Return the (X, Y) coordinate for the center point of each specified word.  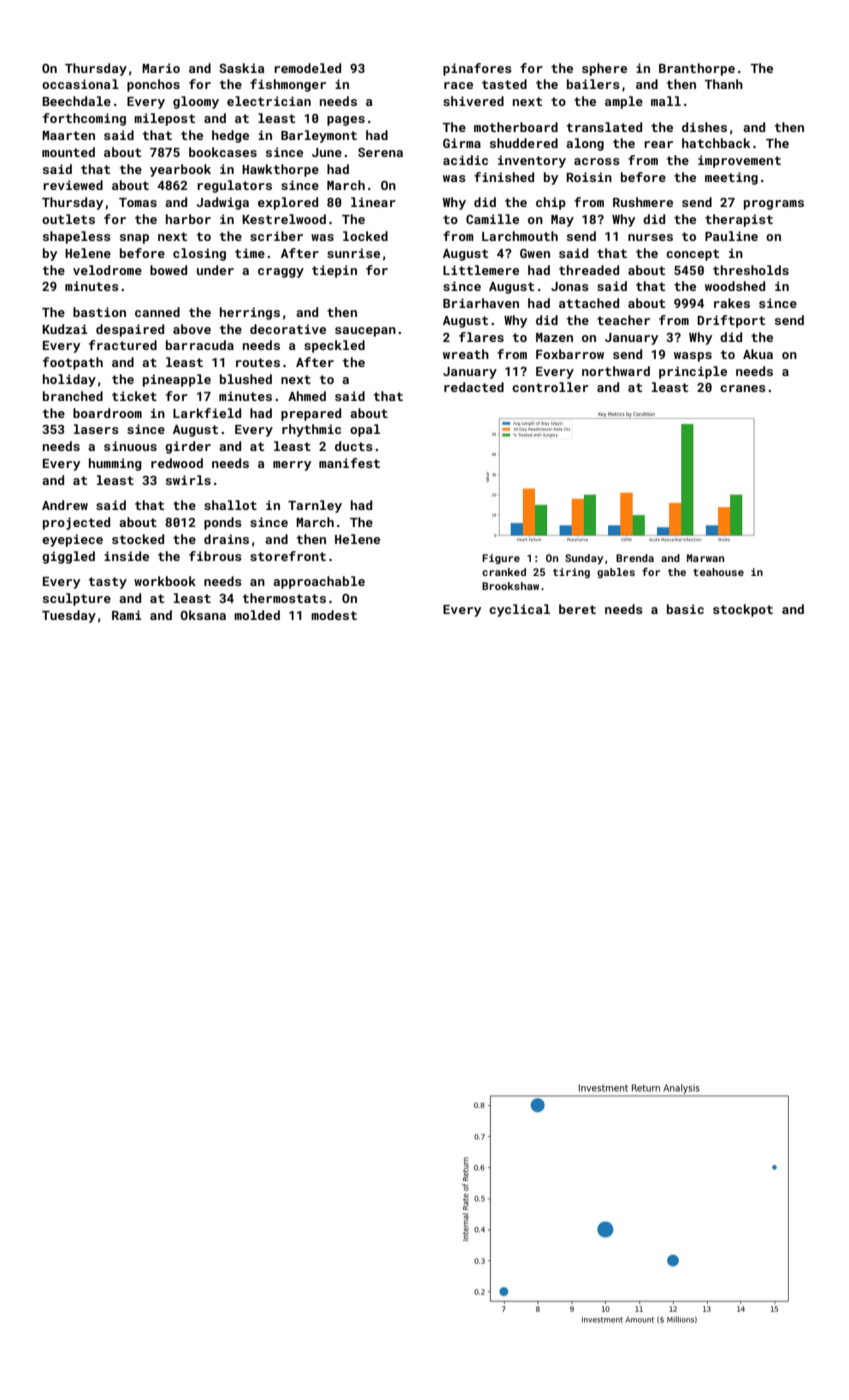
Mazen (554, 337)
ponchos (153, 85)
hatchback (716, 143)
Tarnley (315, 506)
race (458, 85)
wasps (693, 357)
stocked (138, 539)
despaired (130, 330)
